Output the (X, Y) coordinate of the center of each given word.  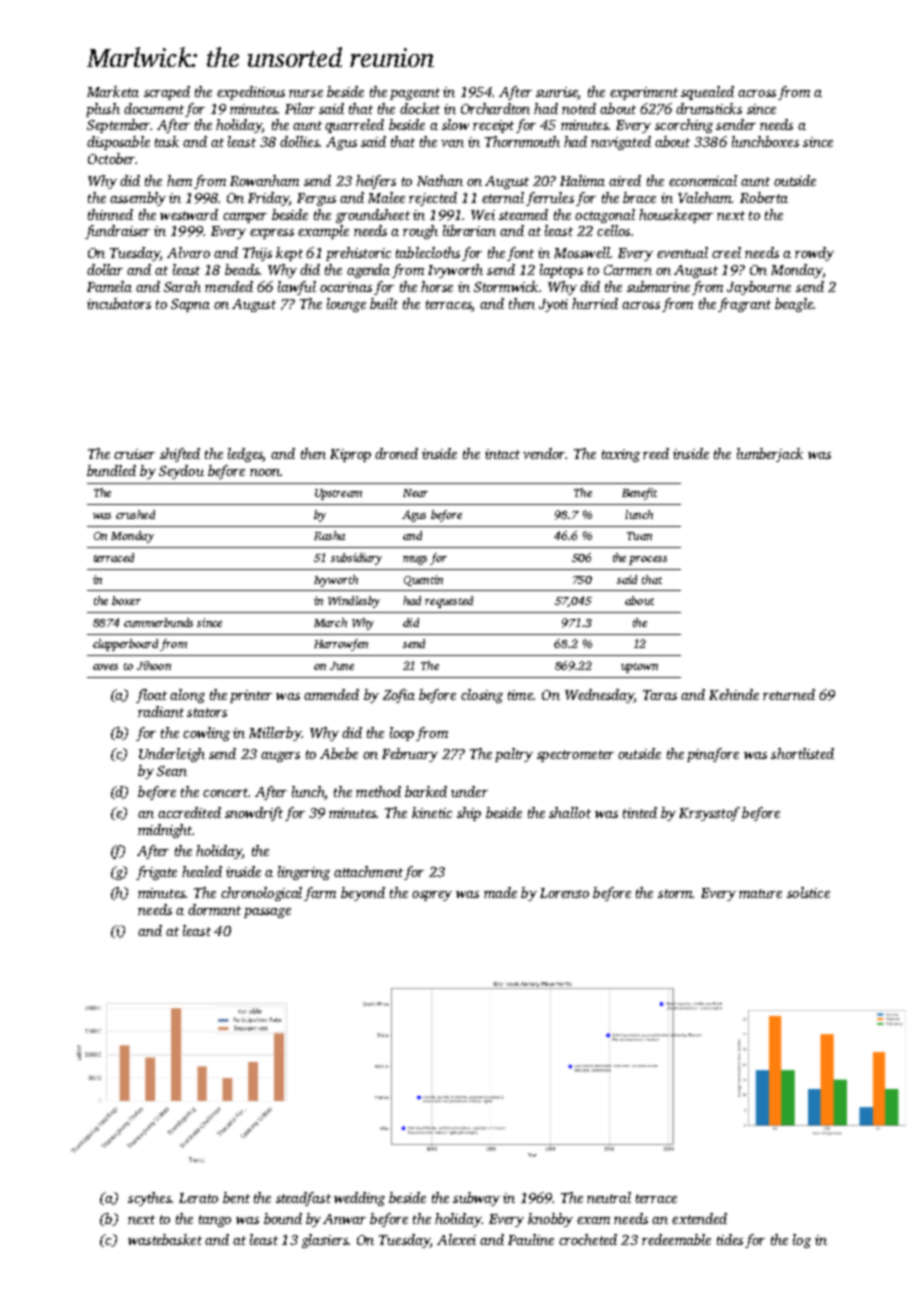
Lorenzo (564, 893)
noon (265, 472)
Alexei (456, 1239)
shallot (570, 812)
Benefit (639, 494)
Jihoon (154, 665)
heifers (376, 182)
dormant (214, 909)
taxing (621, 455)
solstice (808, 892)
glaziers (325, 1241)
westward (189, 214)
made (500, 892)
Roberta (764, 197)
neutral (609, 1197)
